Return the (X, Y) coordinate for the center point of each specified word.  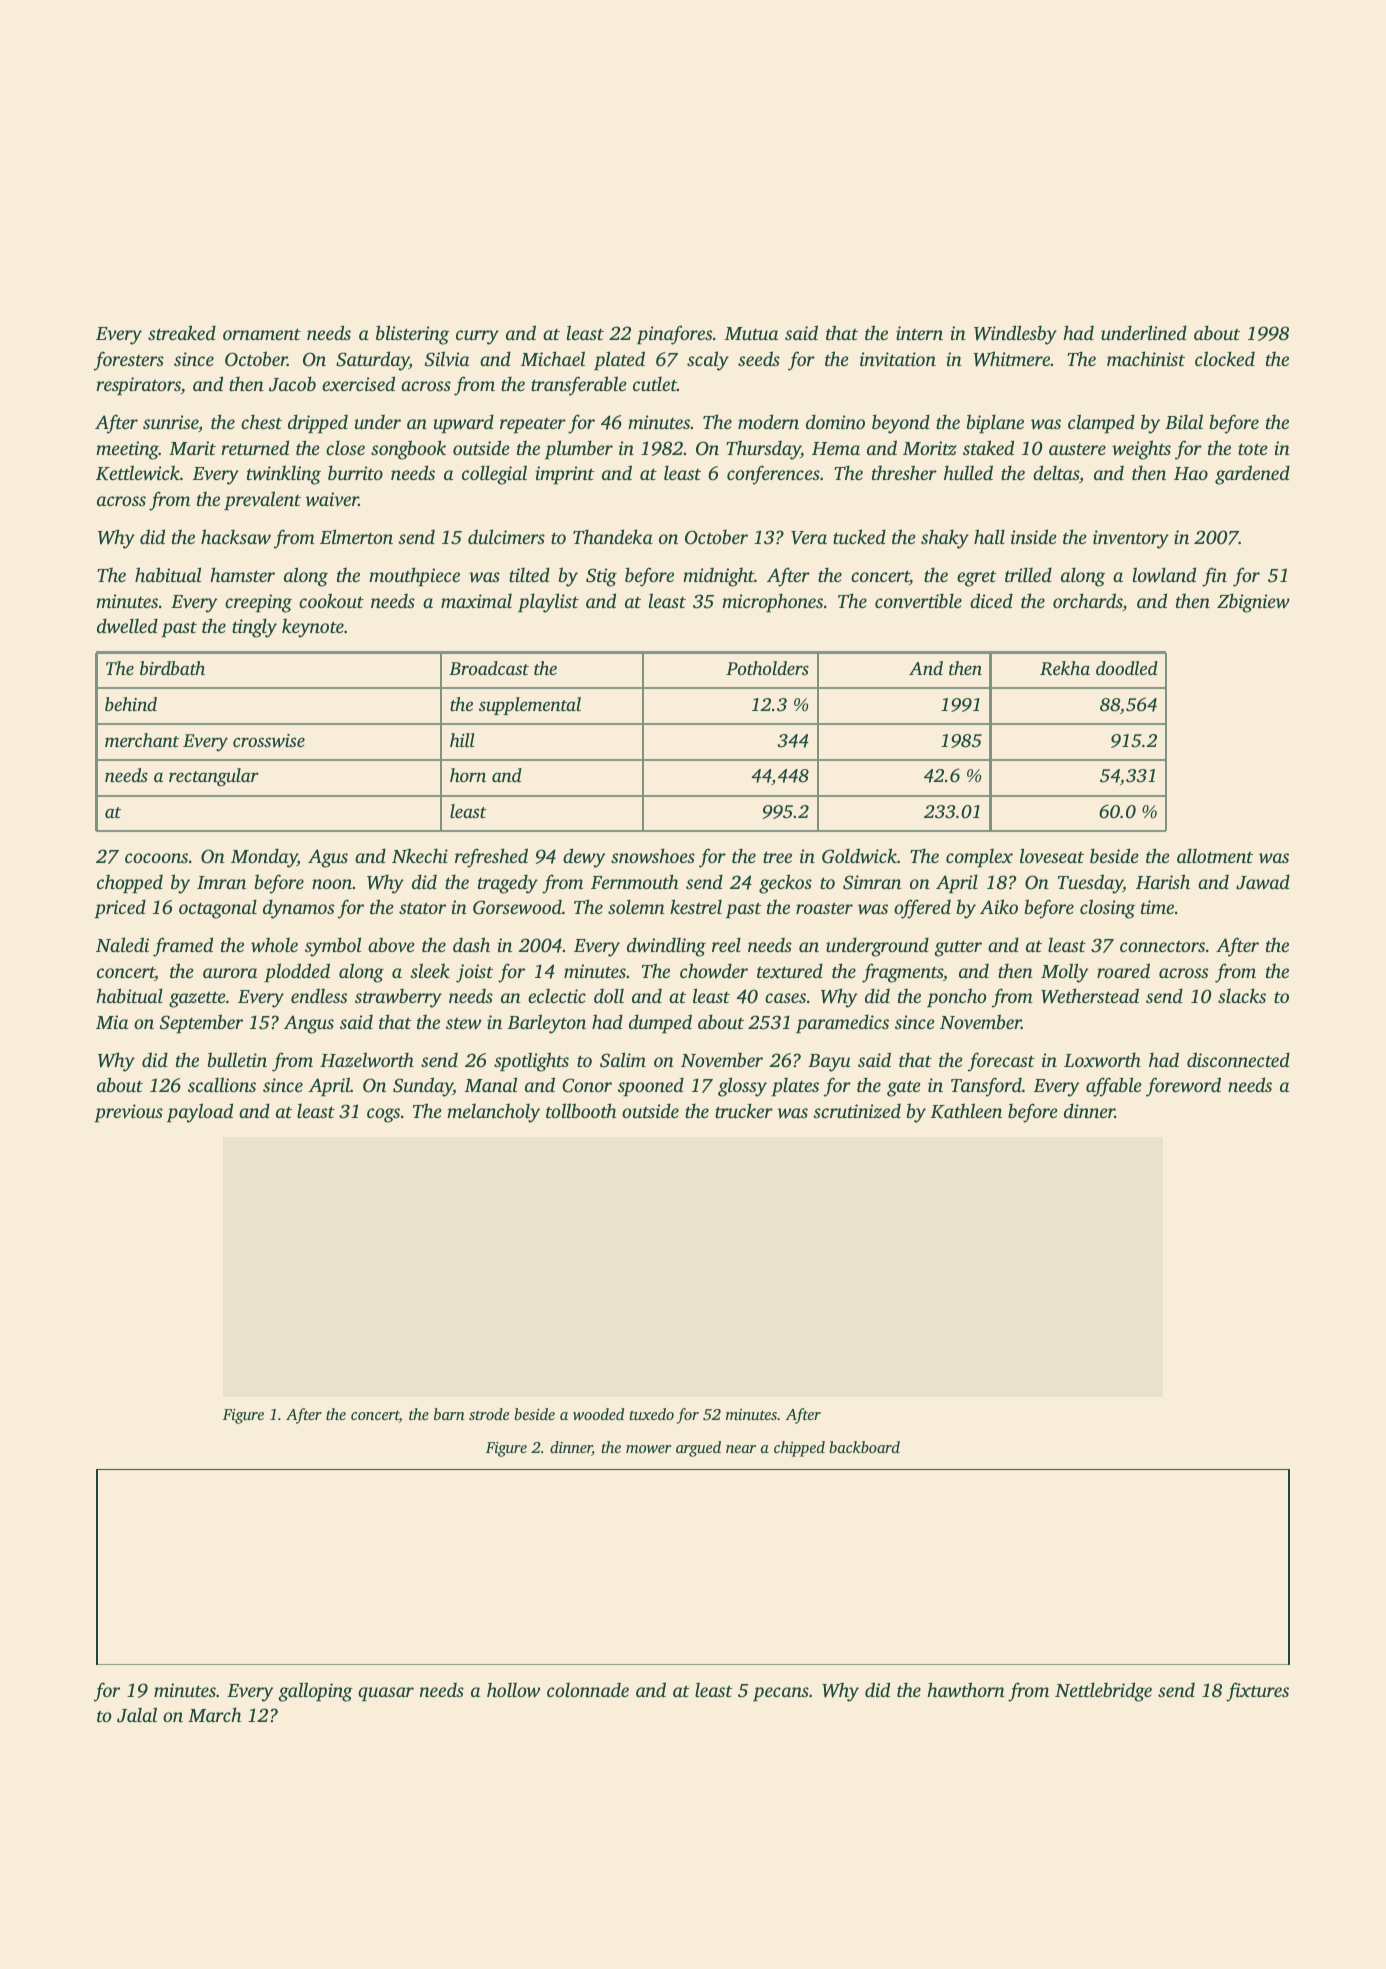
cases (785, 998)
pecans (781, 1694)
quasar (386, 1694)
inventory (1131, 539)
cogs (383, 1115)
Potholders (767, 668)
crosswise (269, 740)
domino (835, 421)
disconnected (1238, 1059)
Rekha (1065, 668)
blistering (412, 335)
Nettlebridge (1103, 1692)
